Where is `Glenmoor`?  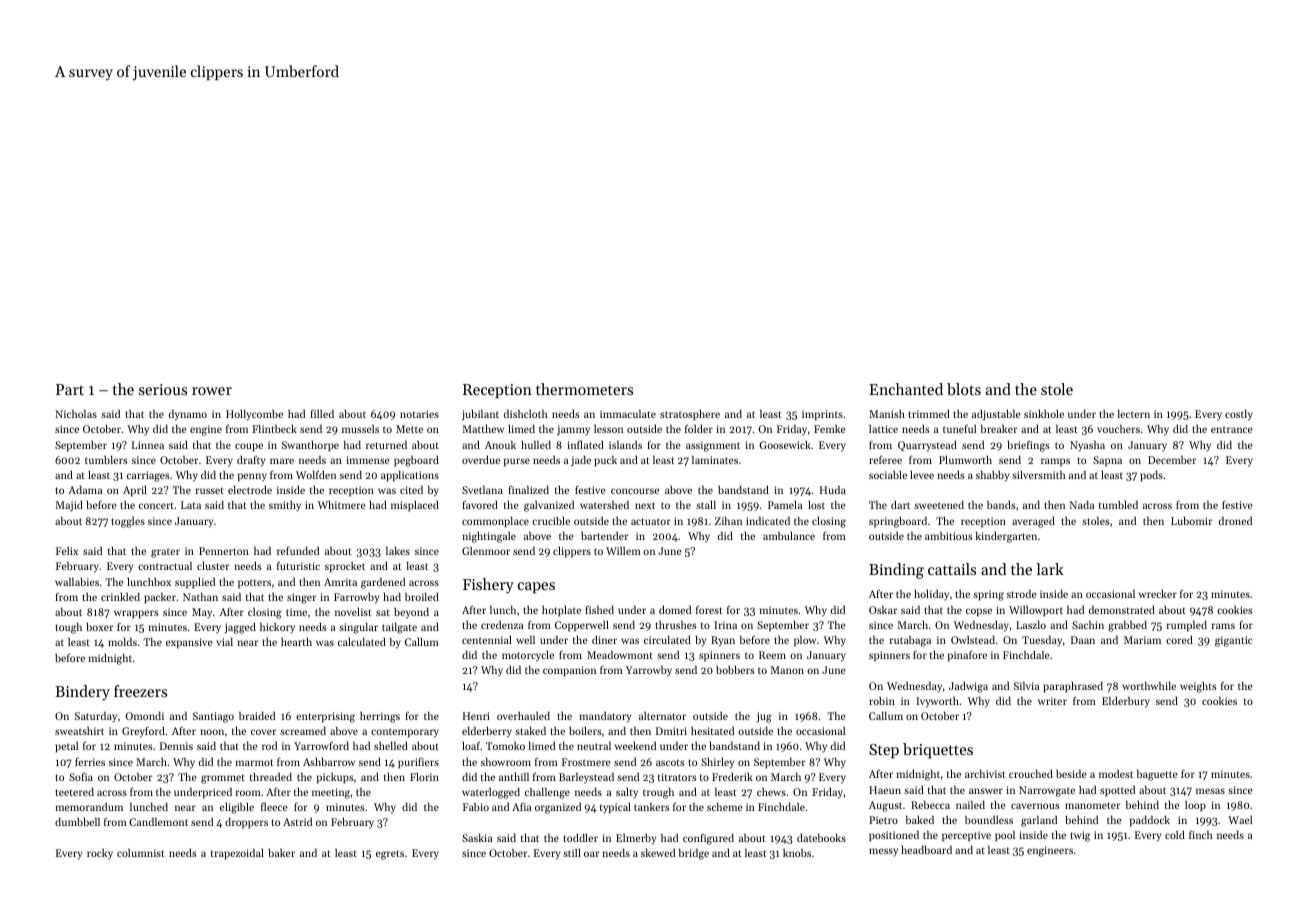 Glenmoor is located at coordinates (486, 551).
